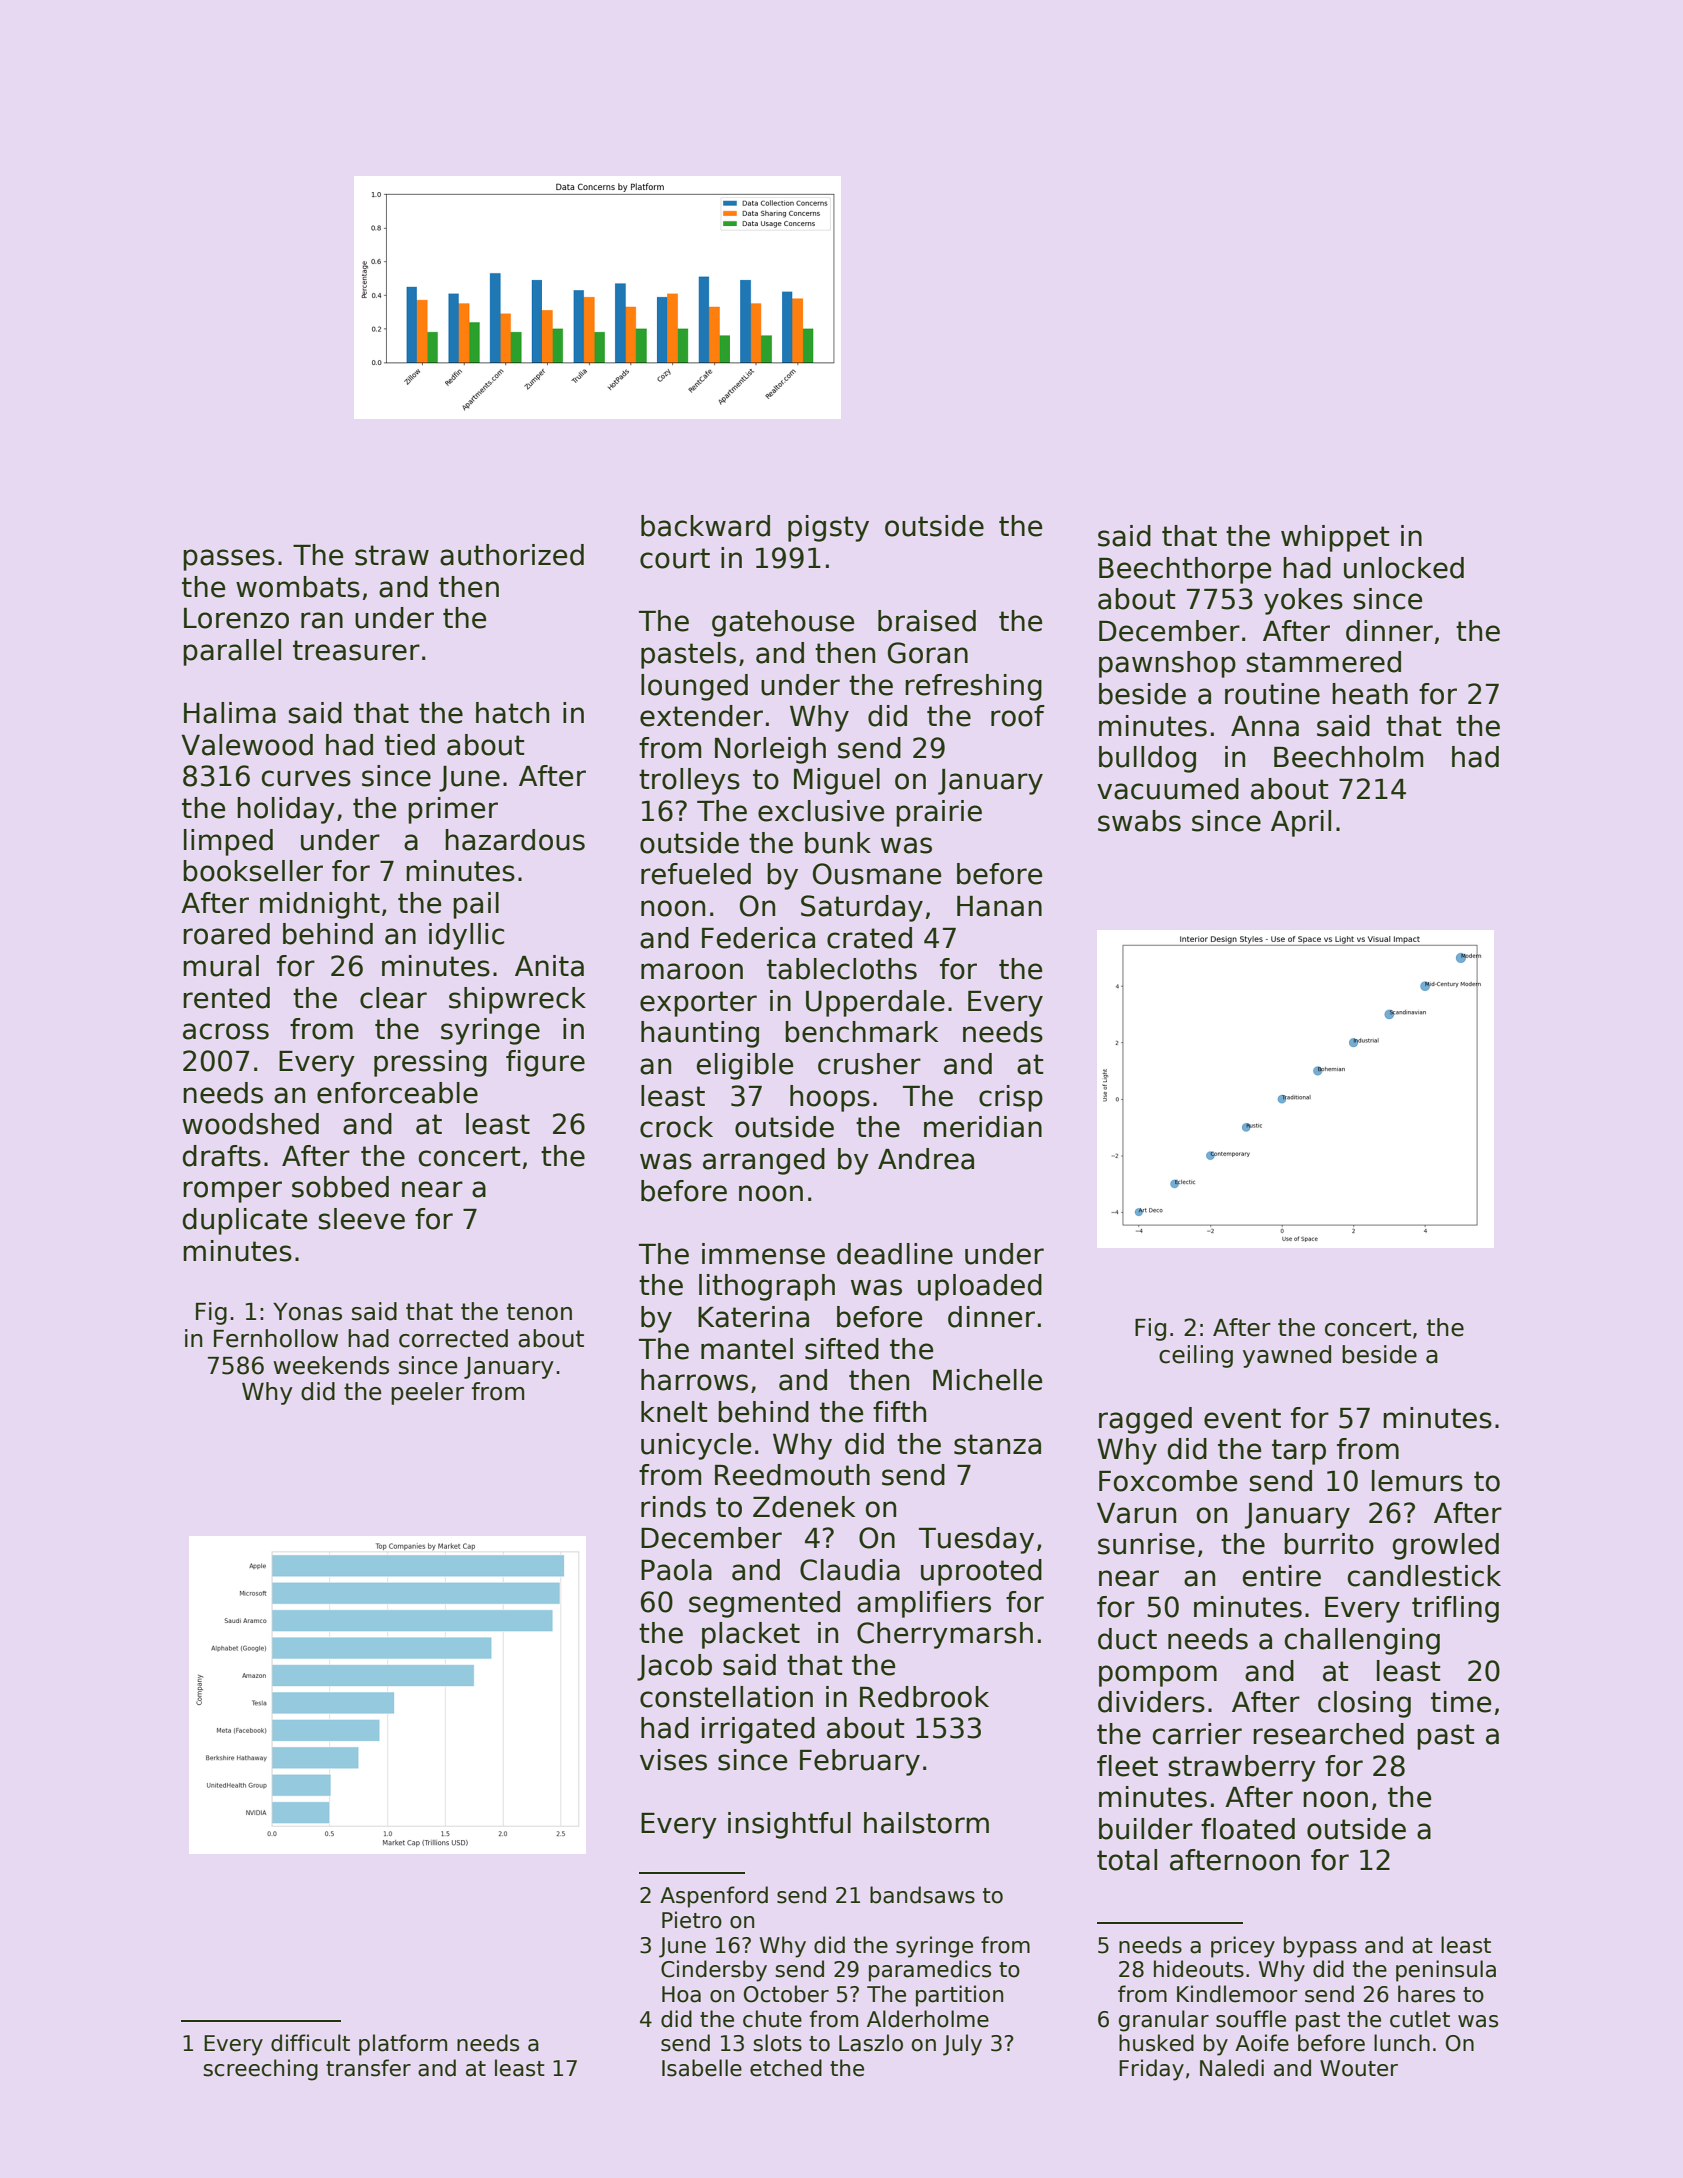  What do you see at coordinates (1335, 538) in the screenshot?
I see `whippet` at bounding box center [1335, 538].
